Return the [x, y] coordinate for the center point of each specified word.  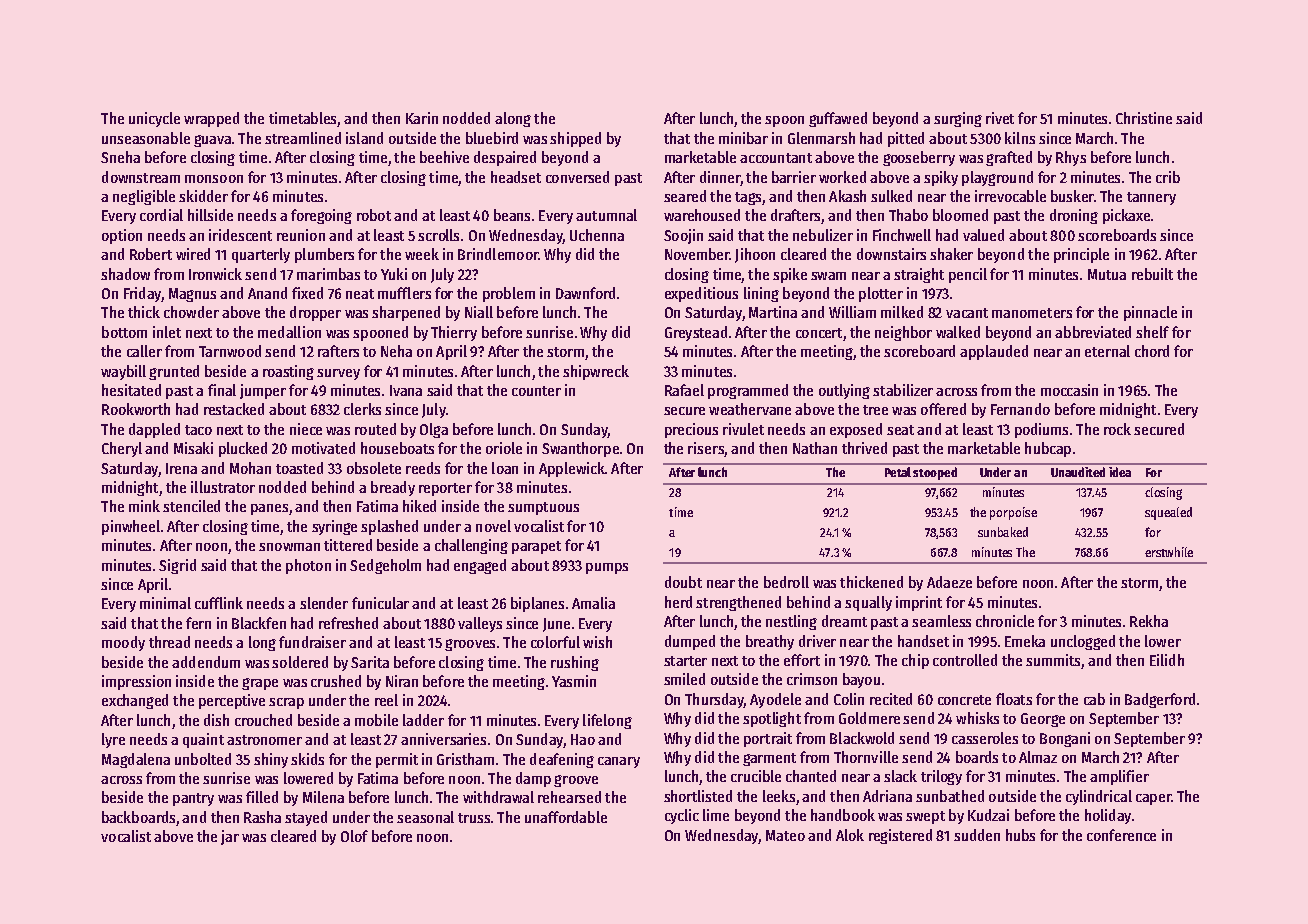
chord [1152, 351]
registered [900, 836]
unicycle [154, 119]
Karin [422, 118]
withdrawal [498, 797]
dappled [154, 430]
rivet [1000, 118]
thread [169, 642]
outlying [844, 391]
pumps [607, 568]
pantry [193, 799]
